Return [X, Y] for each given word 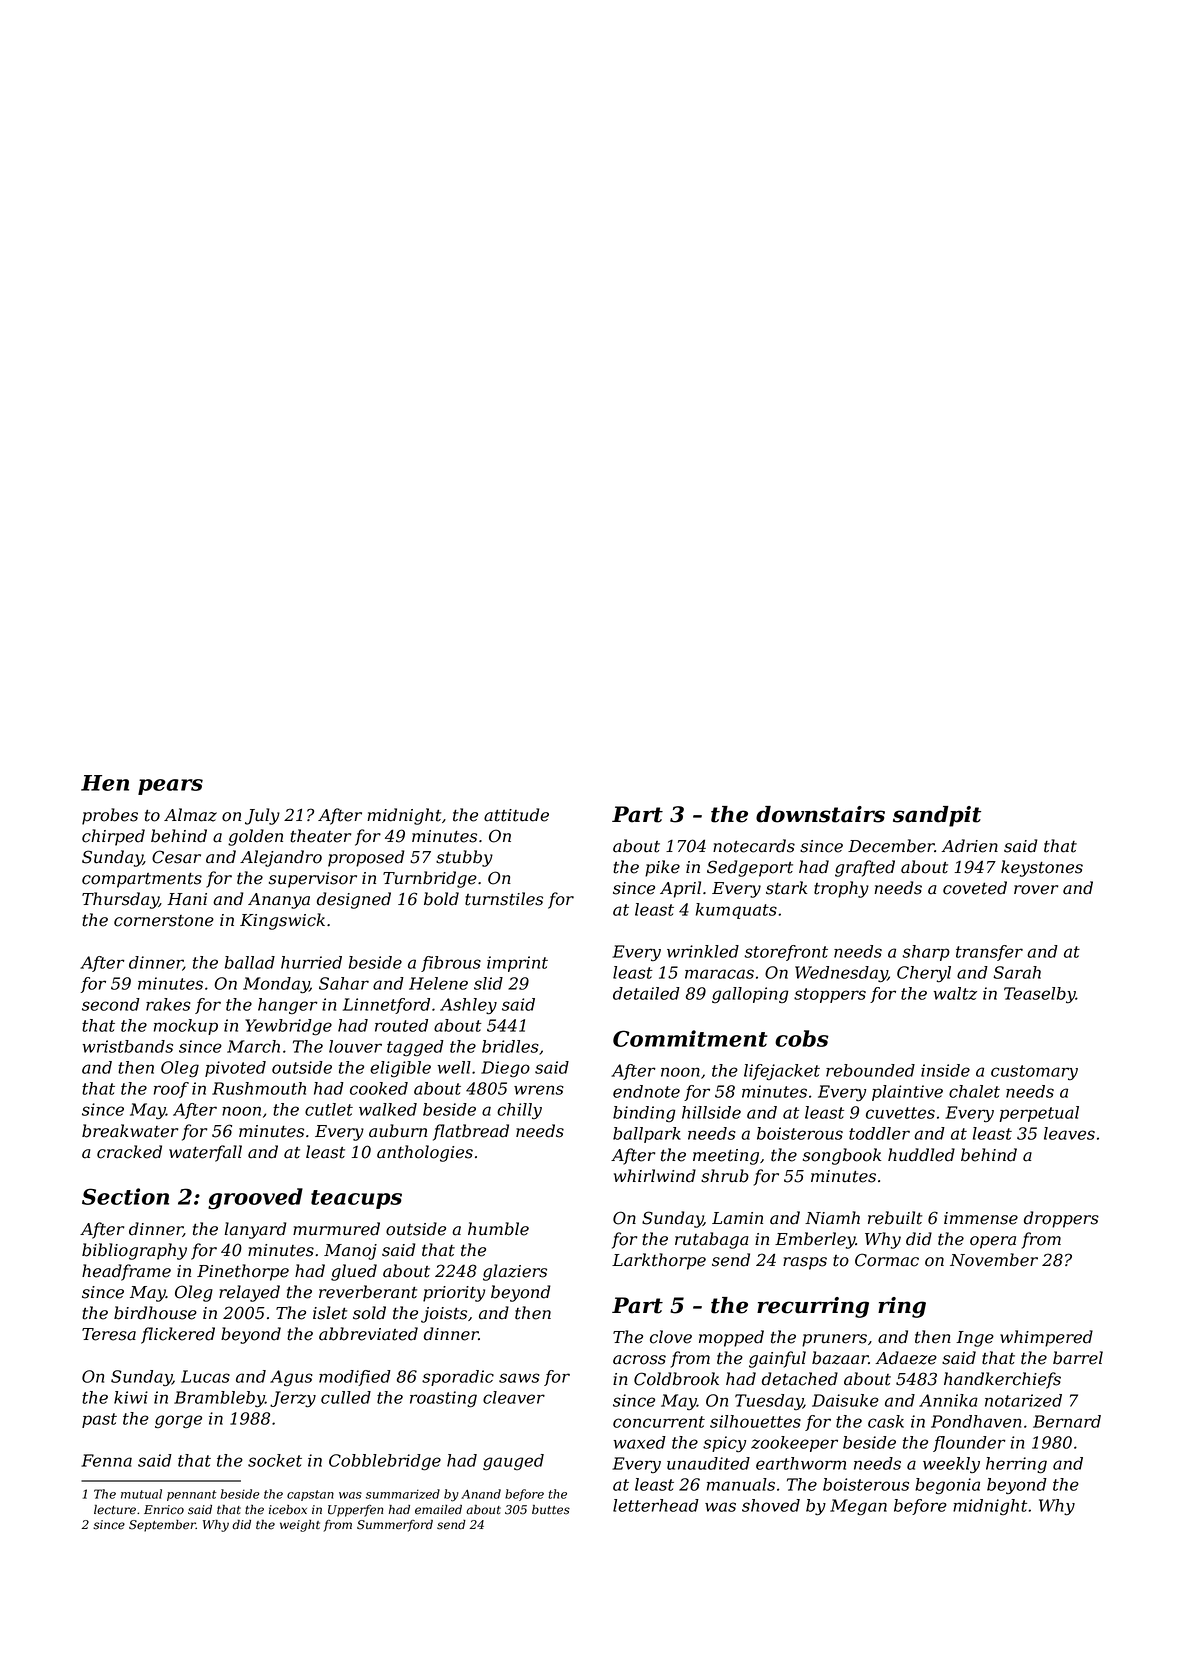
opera [993, 1242]
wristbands [127, 1046]
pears [170, 787]
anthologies [425, 1153]
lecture [115, 1510]
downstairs [820, 814]
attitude [516, 815]
